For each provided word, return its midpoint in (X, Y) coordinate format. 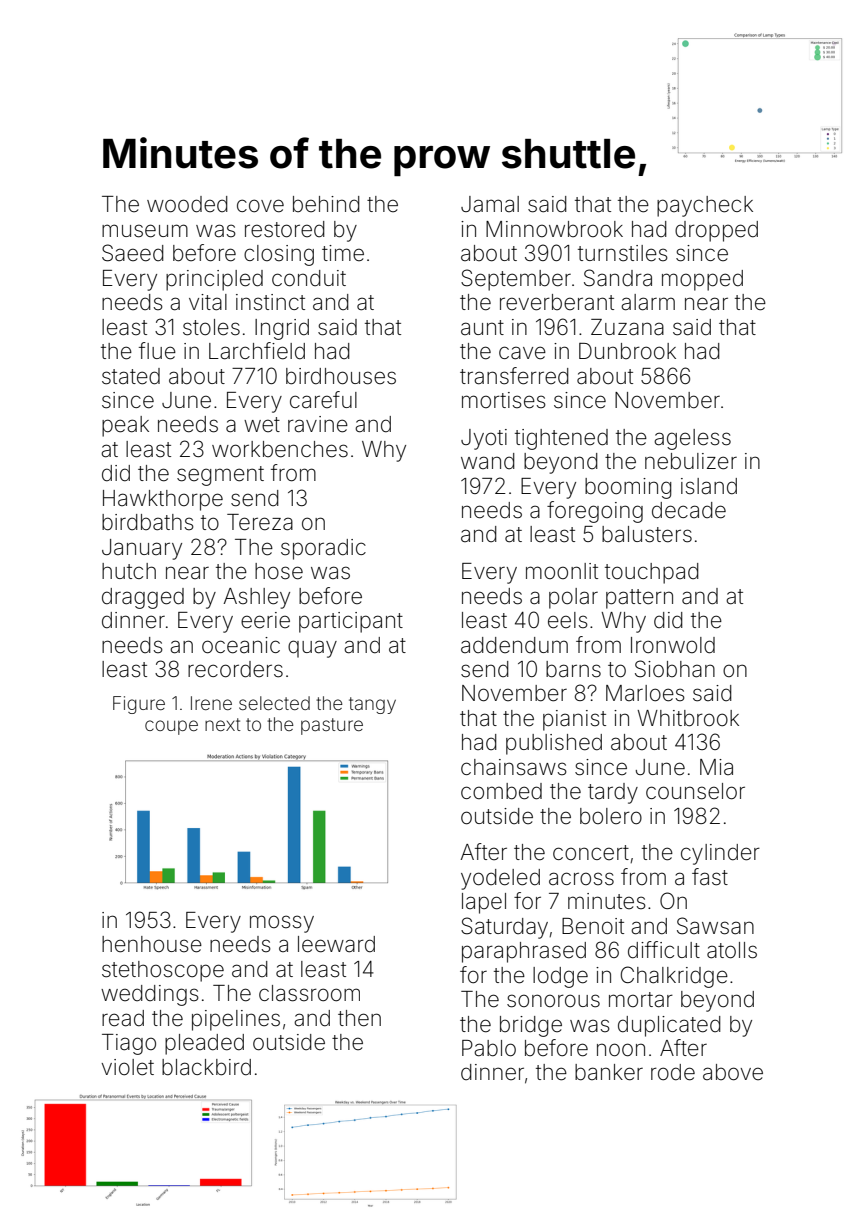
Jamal (490, 204)
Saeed (133, 253)
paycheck (705, 206)
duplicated (669, 1026)
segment (220, 476)
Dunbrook (627, 351)
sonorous (553, 1001)
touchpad (652, 573)
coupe (171, 727)
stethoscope (163, 971)
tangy (372, 705)
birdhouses (341, 376)
